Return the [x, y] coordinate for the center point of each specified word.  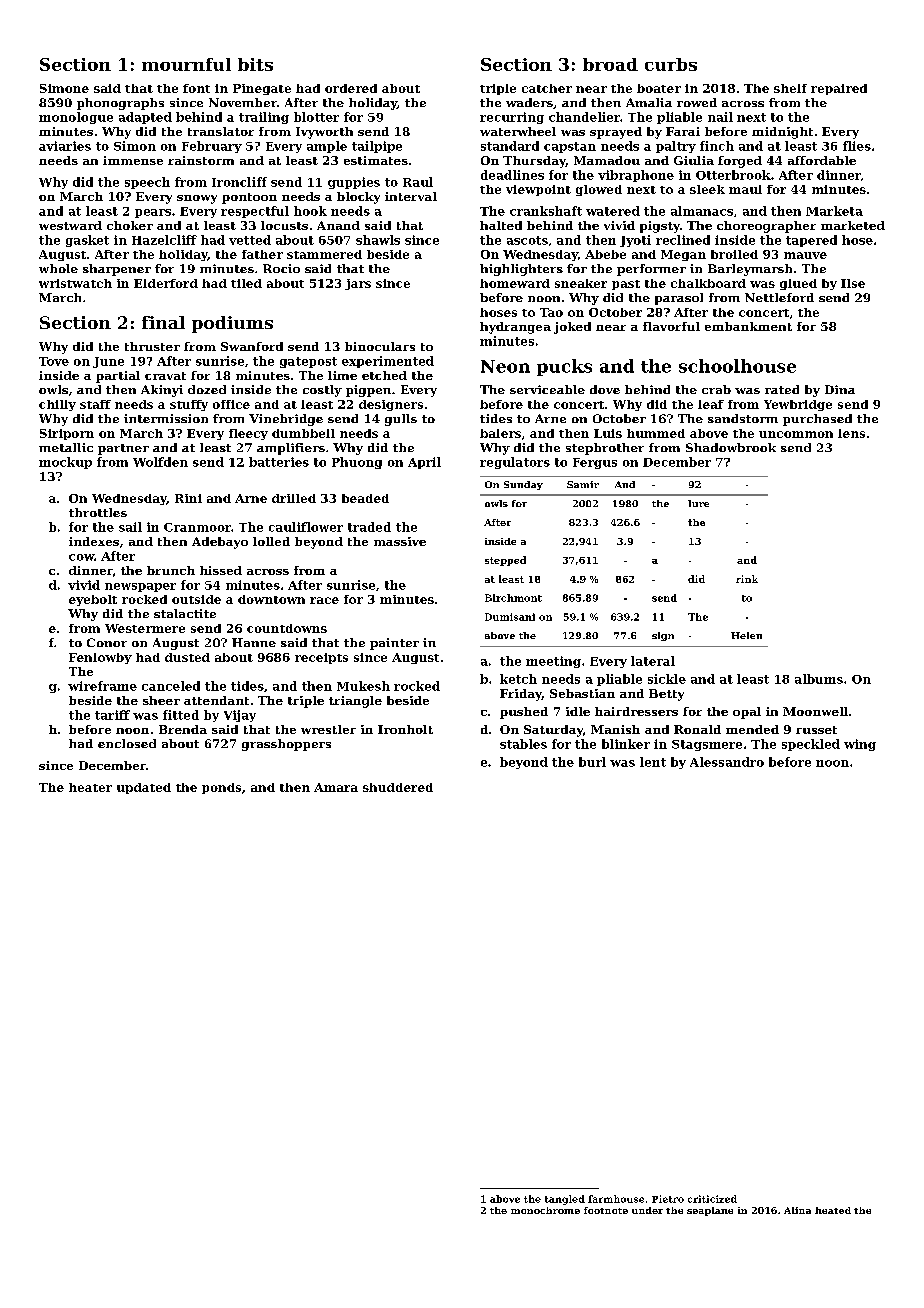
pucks [564, 367]
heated [833, 1210]
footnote [606, 1210]
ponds [221, 788]
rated [782, 389]
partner [123, 449]
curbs [671, 64]
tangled [565, 1200]
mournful [186, 64]
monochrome [545, 1210]
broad [610, 64]
